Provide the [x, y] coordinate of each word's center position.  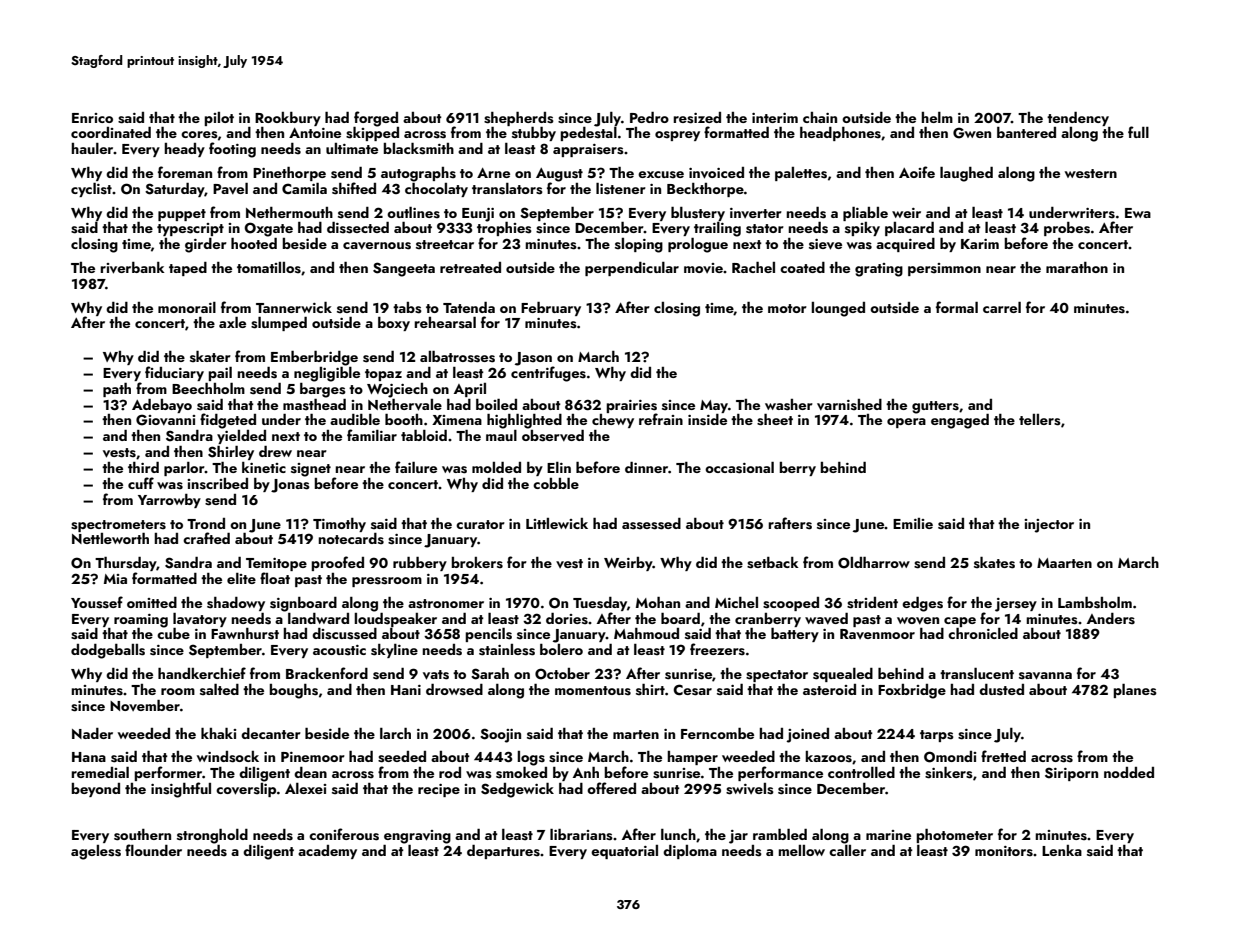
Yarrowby [169, 501]
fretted [1003, 756]
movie [703, 268]
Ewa [1138, 213]
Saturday [175, 190]
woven [918, 621]
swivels [750, 789]
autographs [418, 174]
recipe [439, 790]
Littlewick [557, 523]
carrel [1002, 307]
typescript [190, 229]
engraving [417, 837]
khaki [218, 733]
